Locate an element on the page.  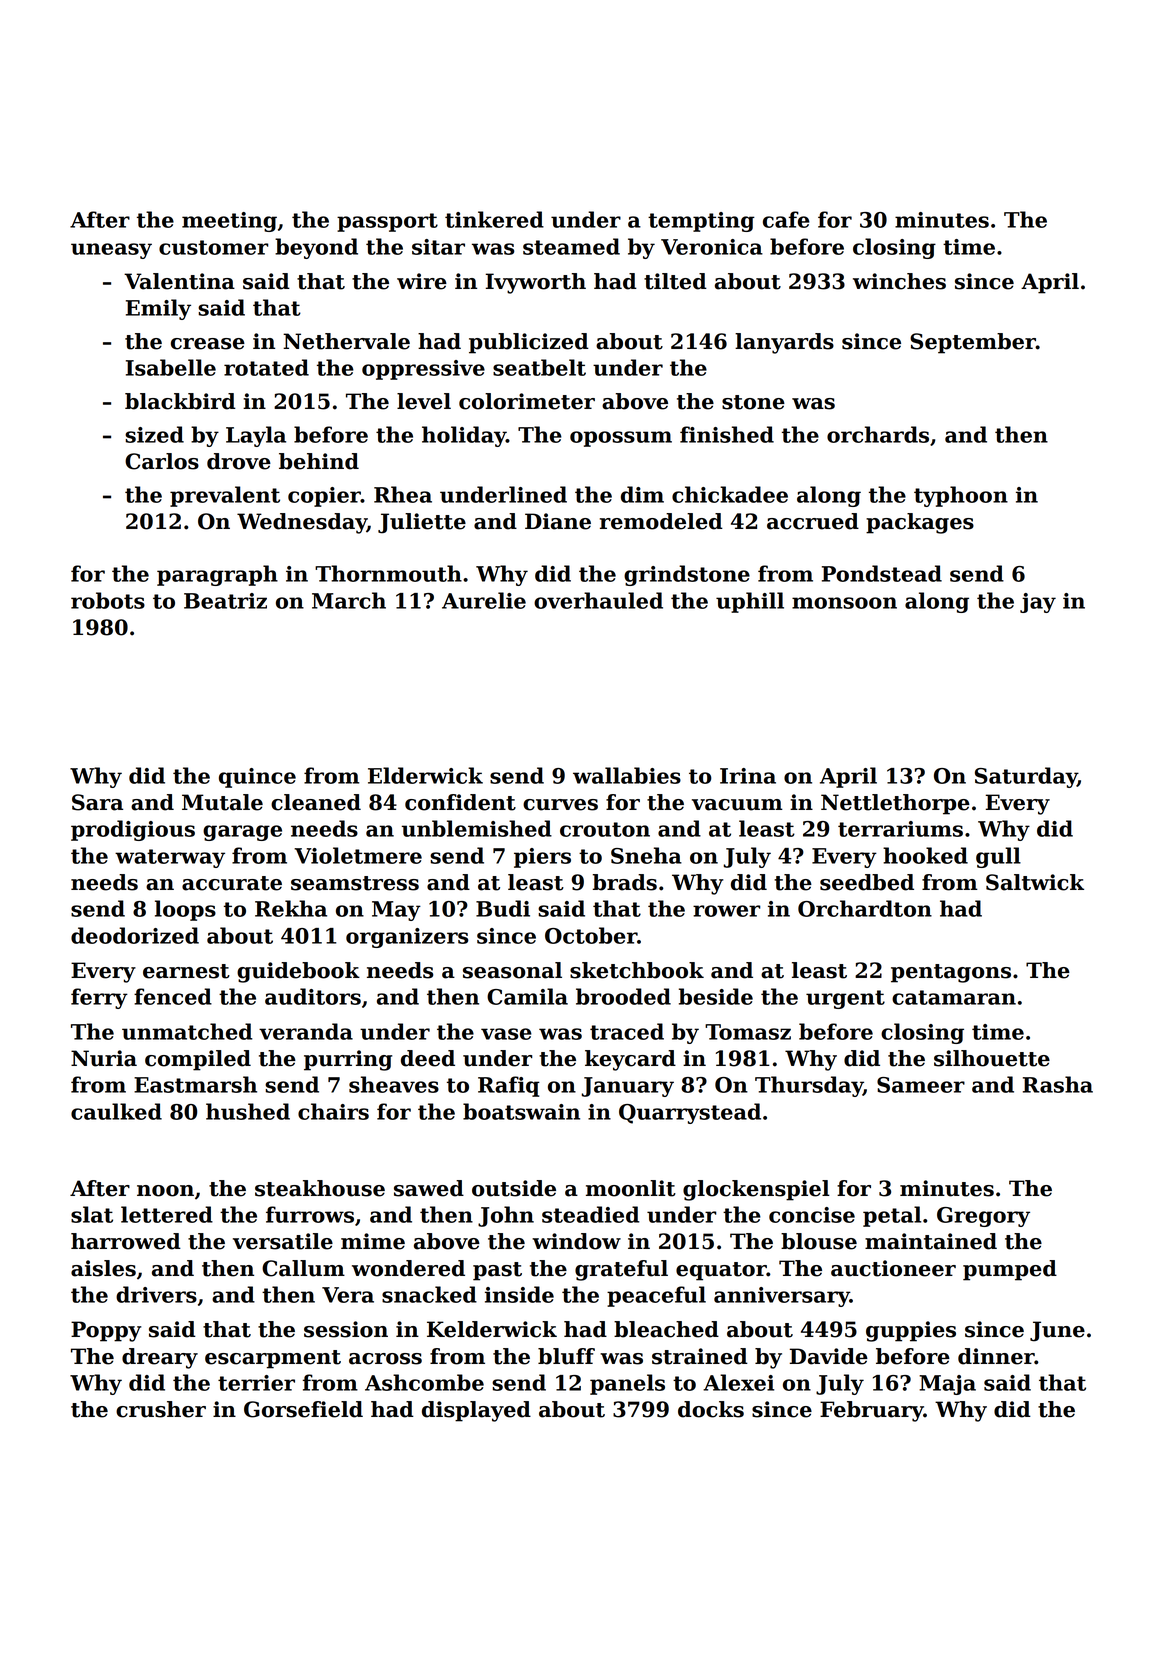
docks is located at coordinates (711, 1409).
